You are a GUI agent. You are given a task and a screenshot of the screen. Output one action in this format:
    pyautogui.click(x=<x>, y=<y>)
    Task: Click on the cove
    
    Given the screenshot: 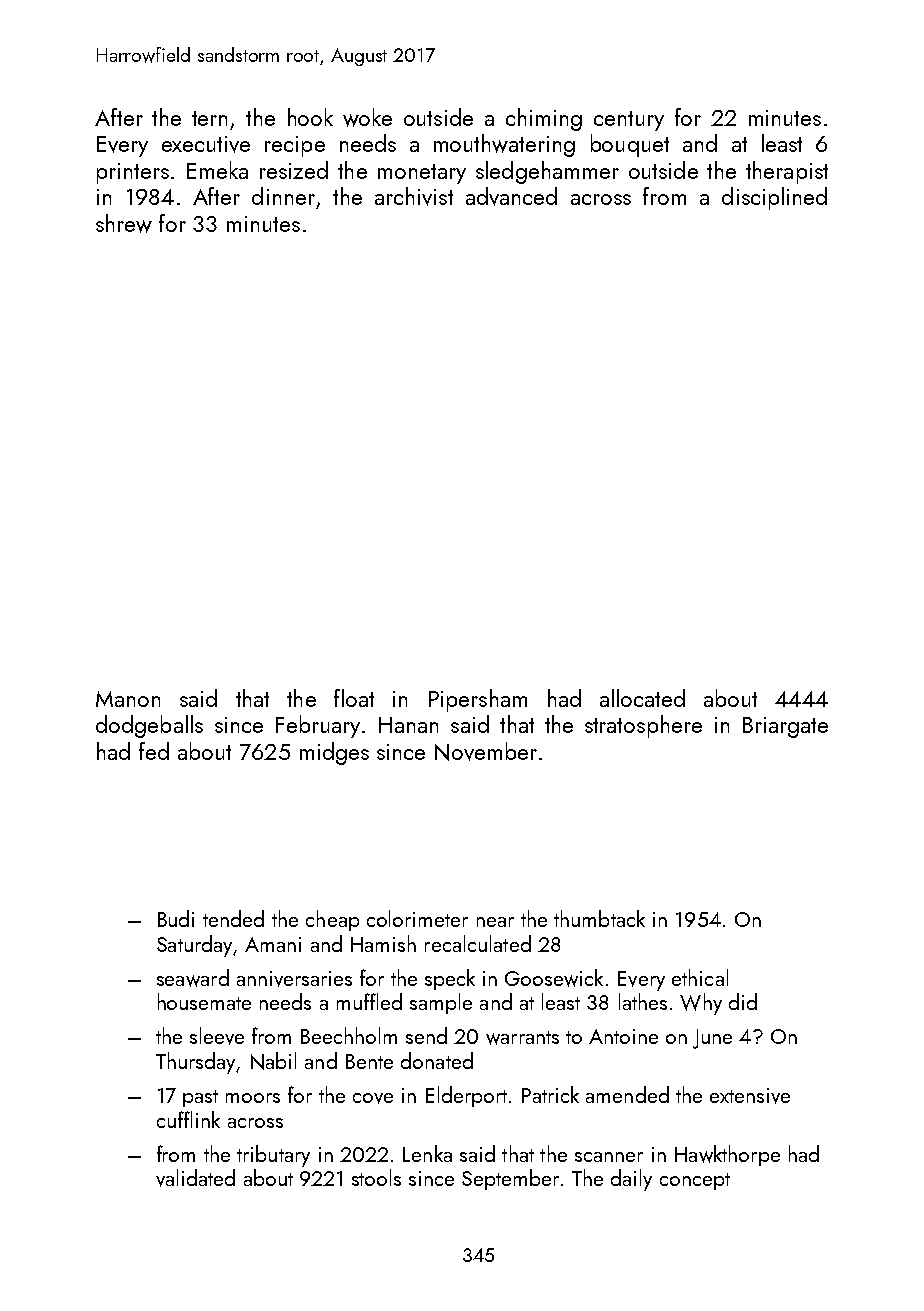 What is the action you would take?
    pyautogui.click(x=373, y=1098)
